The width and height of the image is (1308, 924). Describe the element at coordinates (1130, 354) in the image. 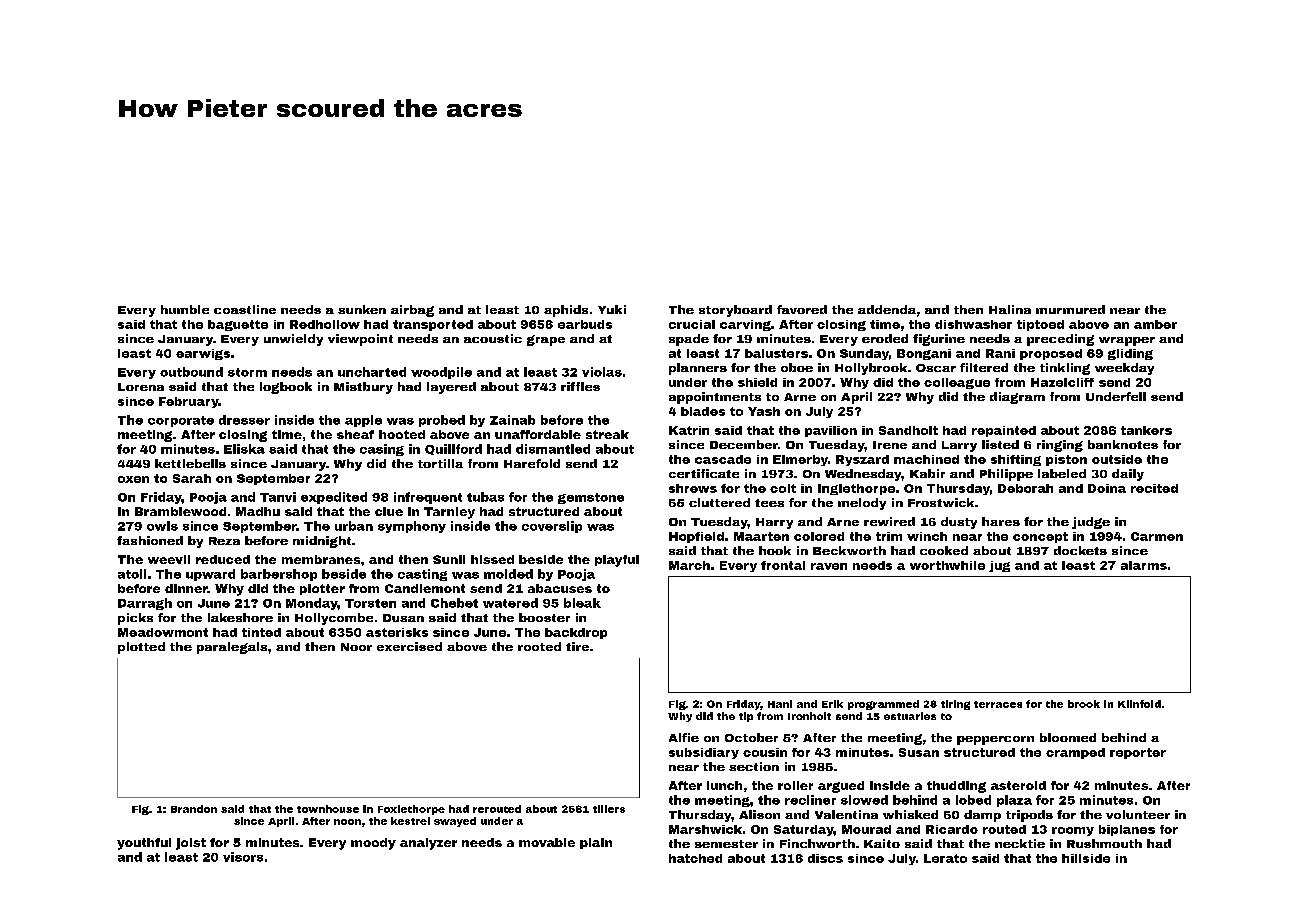

I see `gliding` at that location.
